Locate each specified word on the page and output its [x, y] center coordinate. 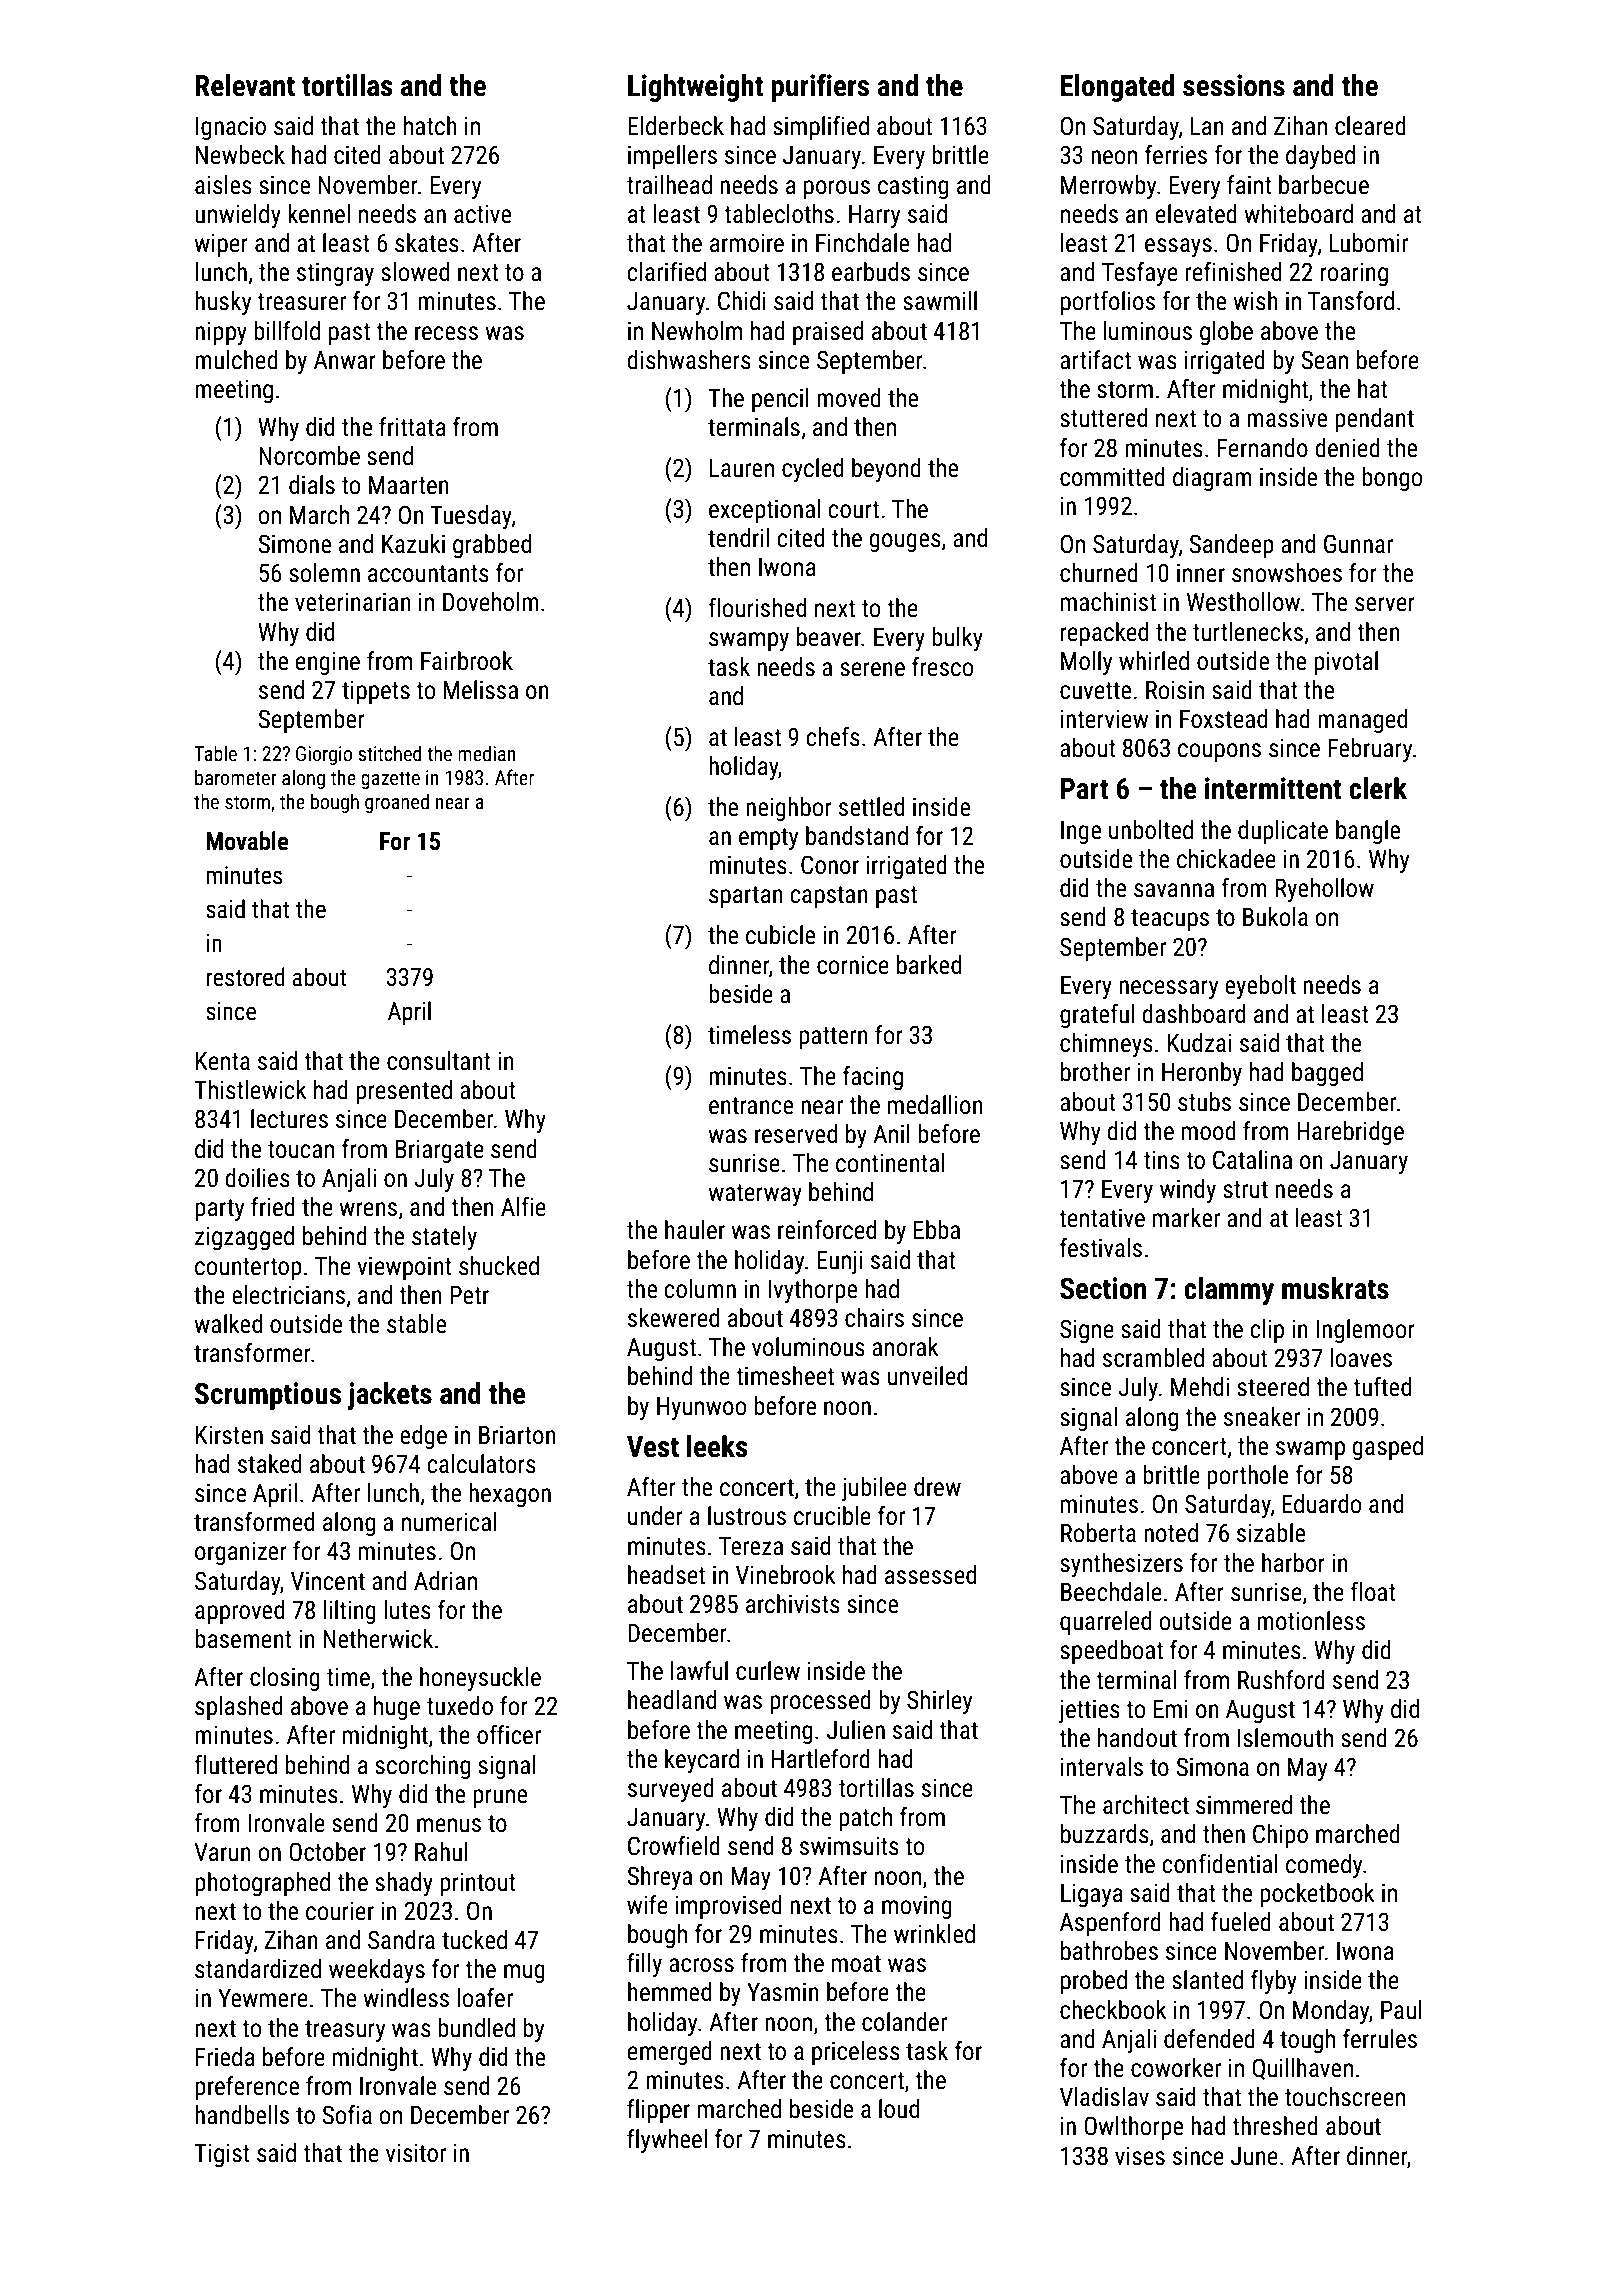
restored [246, 977]
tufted [1382, 1387]
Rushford [1281, 1680]
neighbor [789, 809]
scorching [422, 1767]
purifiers [820, 88]
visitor [416, 2153]
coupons [1219, 752]
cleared [1370, 126]
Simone [294, 544]
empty [768, 839]
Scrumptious [268, 1396]
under [655, 1516]
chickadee [1226, 859]
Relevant [245, 85]
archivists [793, 1604]
